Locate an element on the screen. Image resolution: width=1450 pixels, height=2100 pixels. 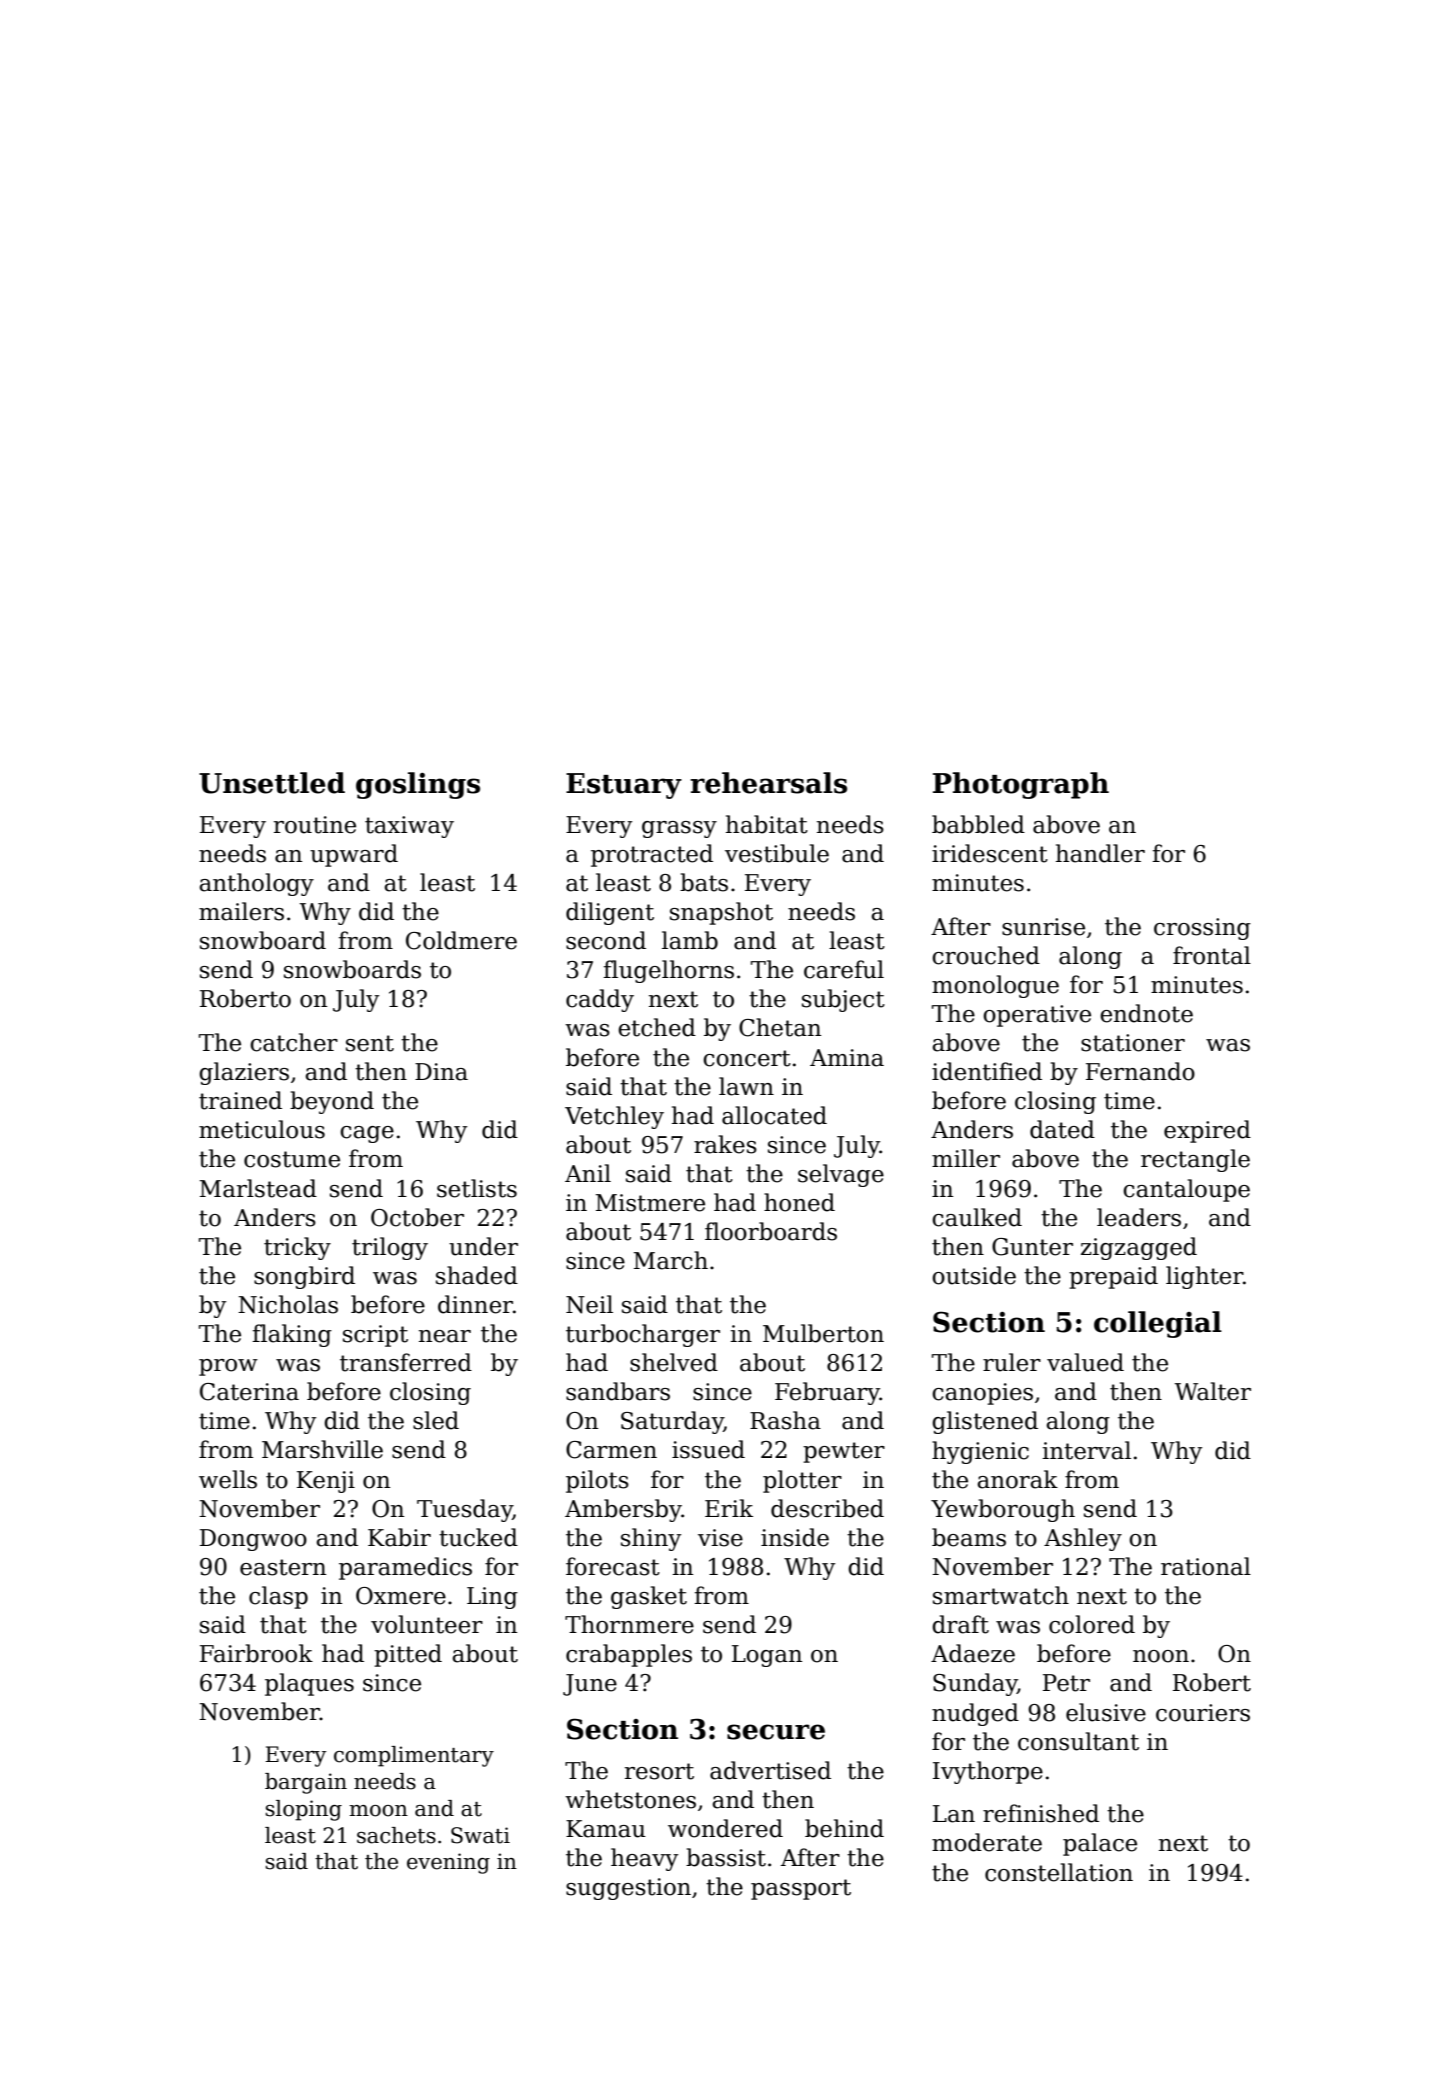
Chetan is located at coordinates (780, 1027).
